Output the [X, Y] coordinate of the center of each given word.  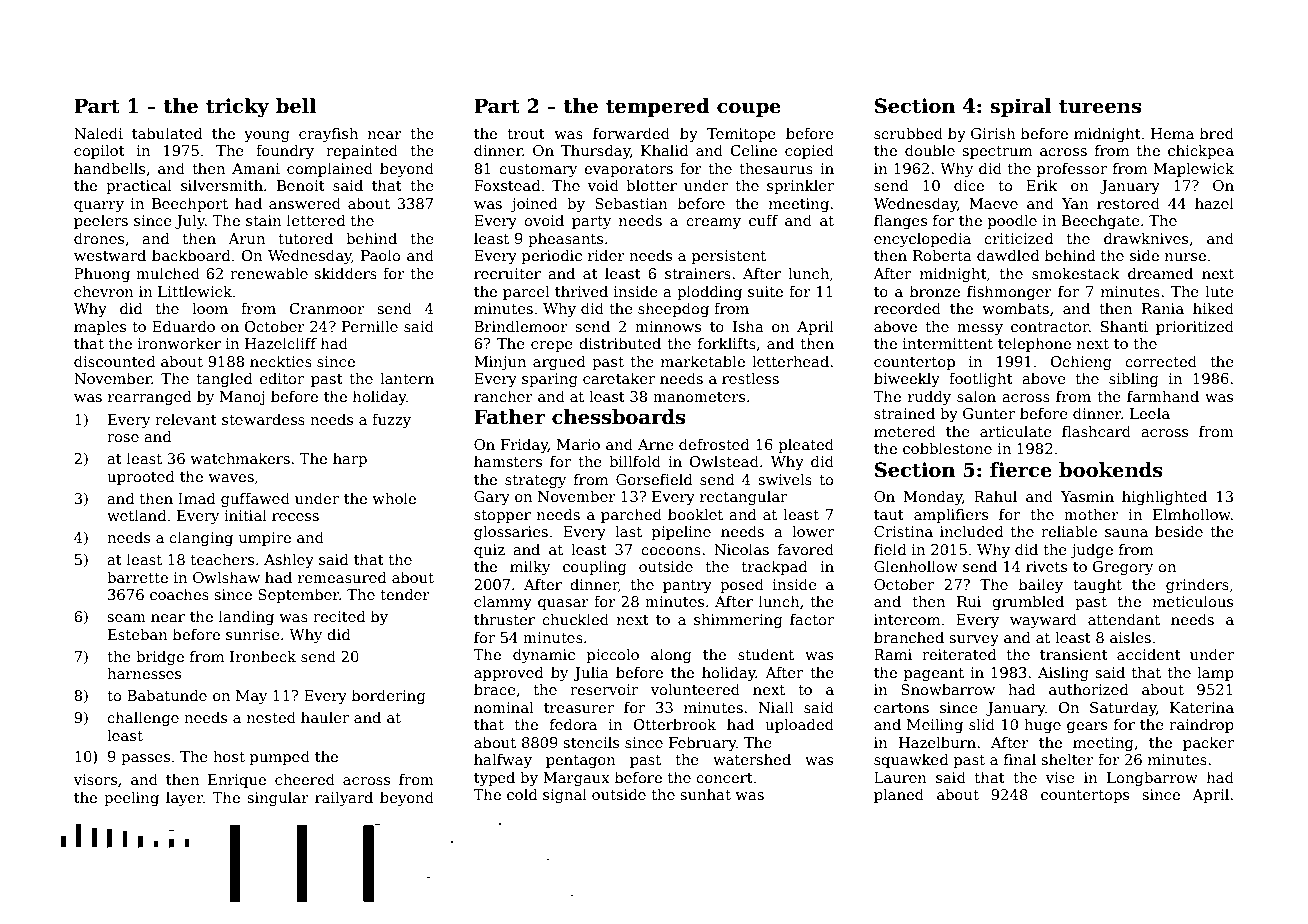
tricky [237, 108]
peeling [131, 798]
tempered [658, 107]
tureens [1100, 107]
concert [724, 778]
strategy [535, 481]
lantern [407, 378]
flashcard [1096, 431]
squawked [911, 760]
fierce [1021, 470]
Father [509, 417]
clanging [201, 538]
